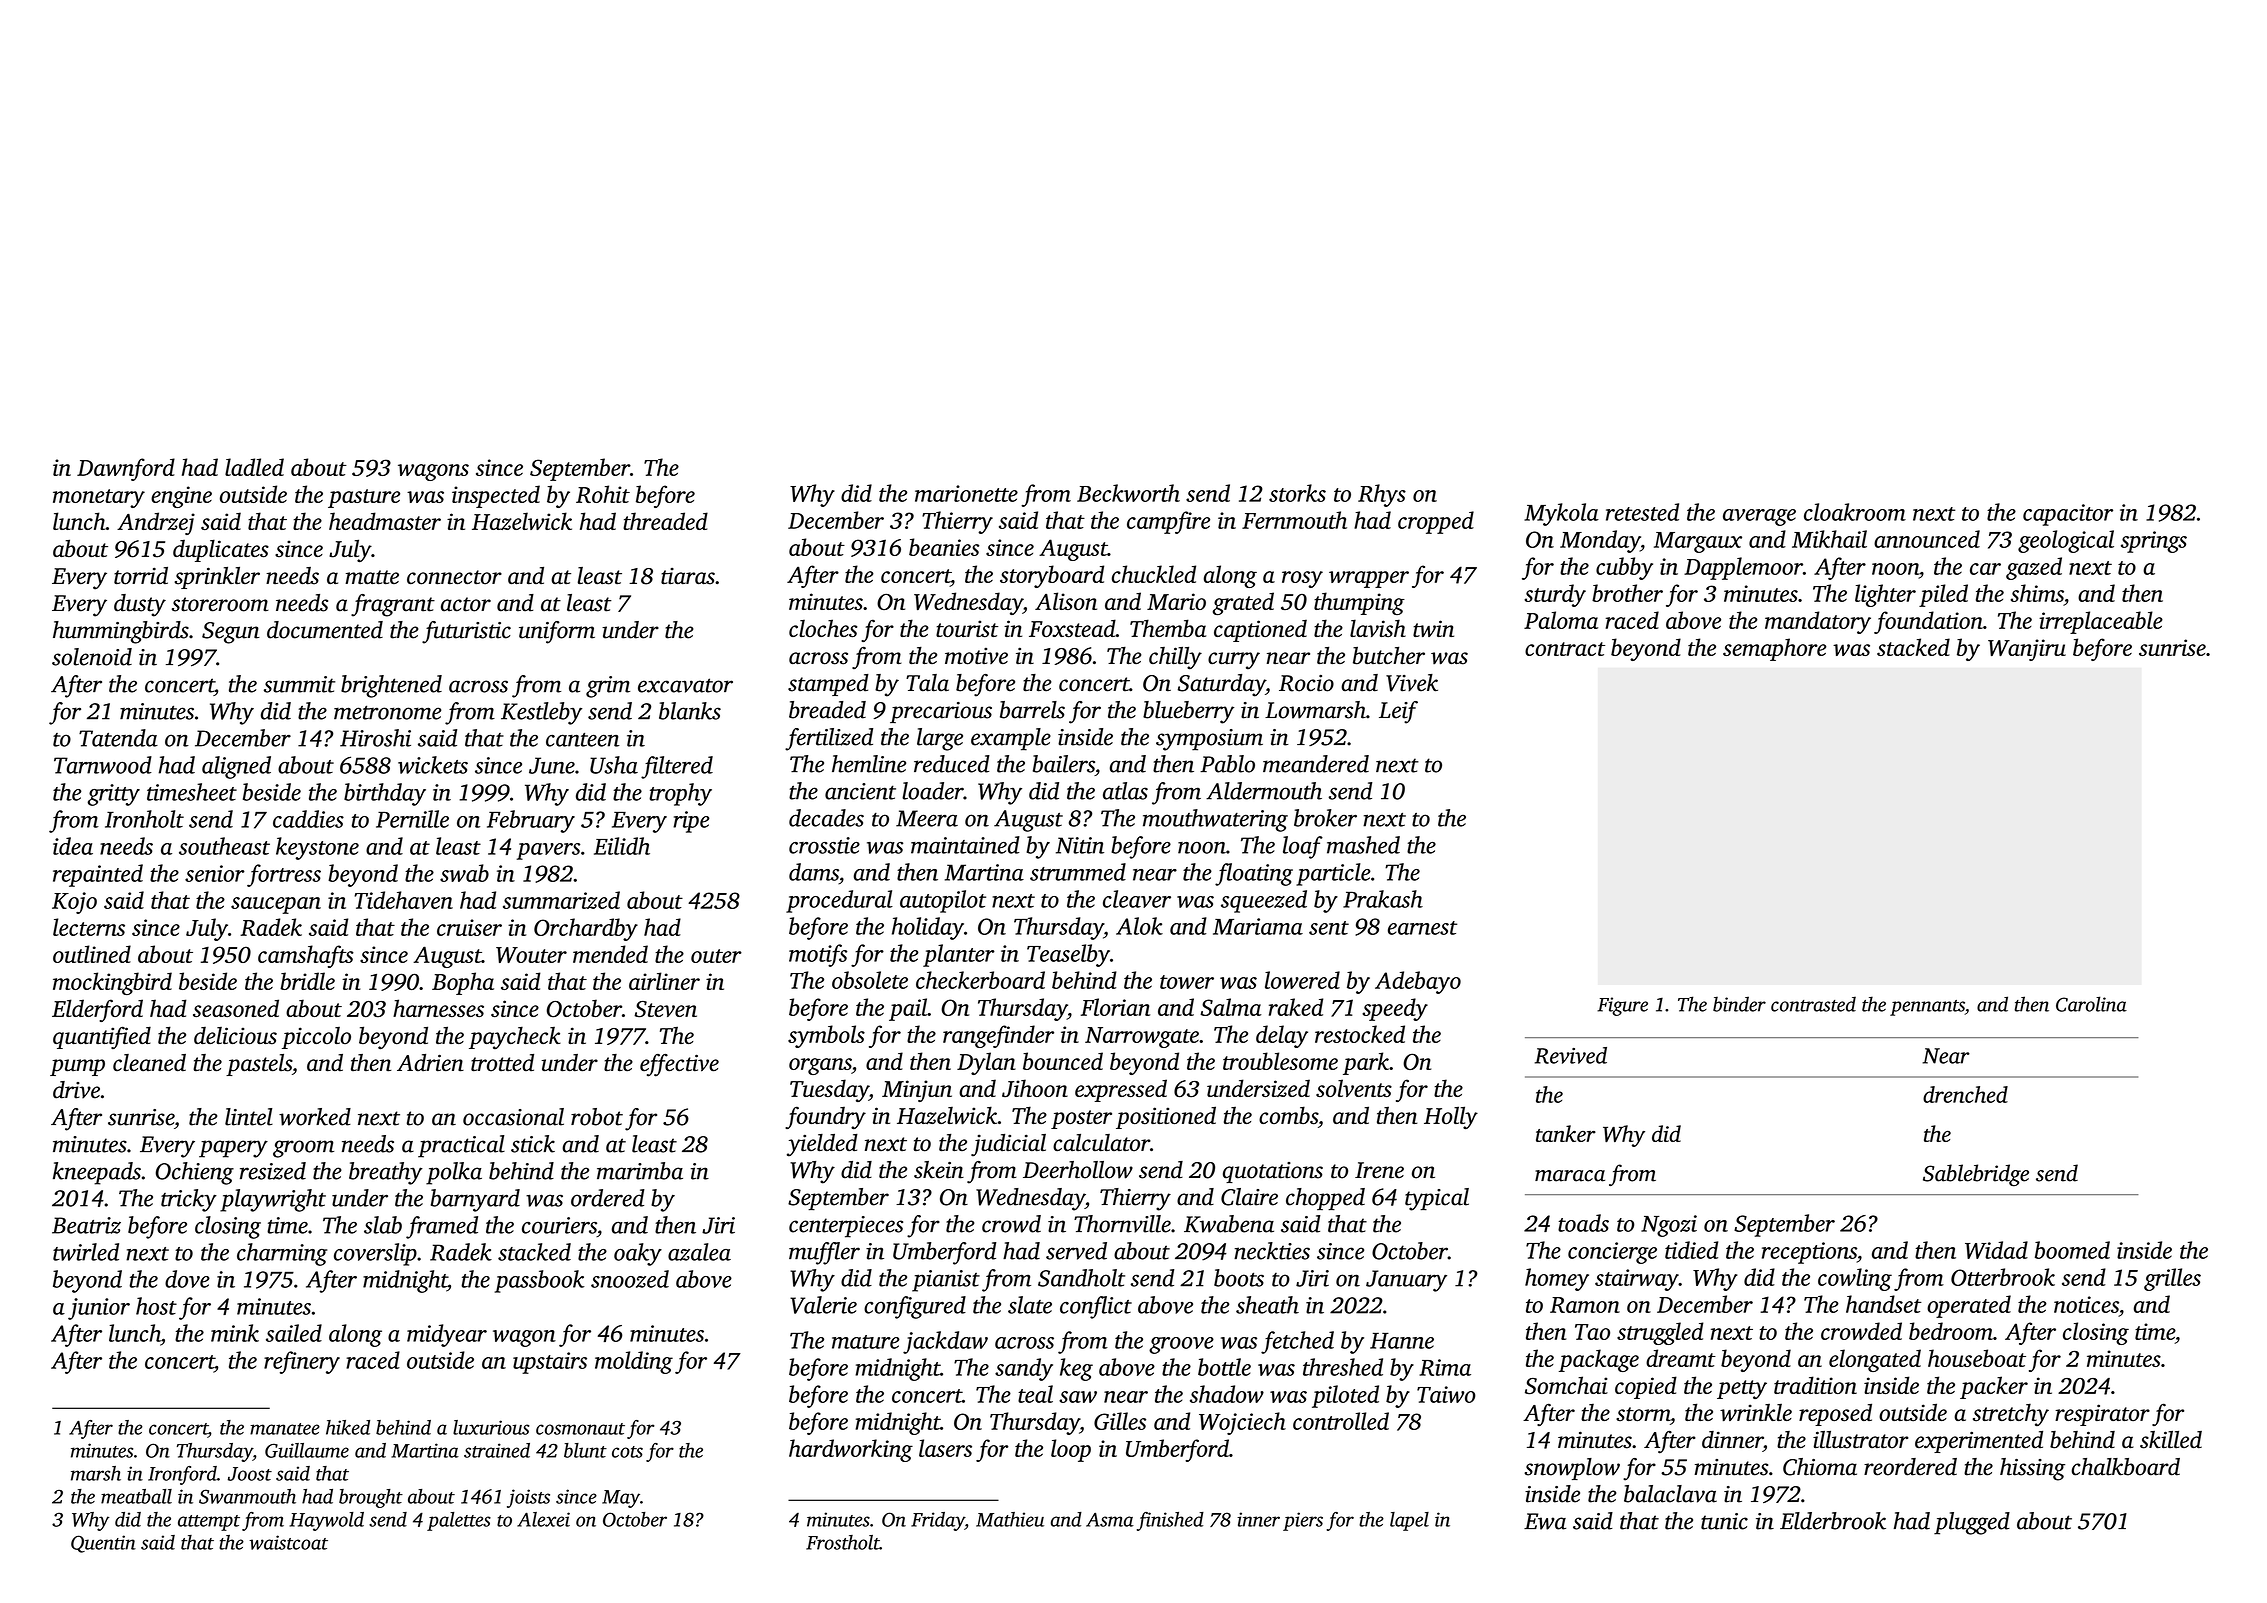 The width and height of the screenshot is (2267, 1603). What do you see at coordinates (1341, 1421) in the screenshot?
I see `controlled` at bounding box center [1341, 1421].
